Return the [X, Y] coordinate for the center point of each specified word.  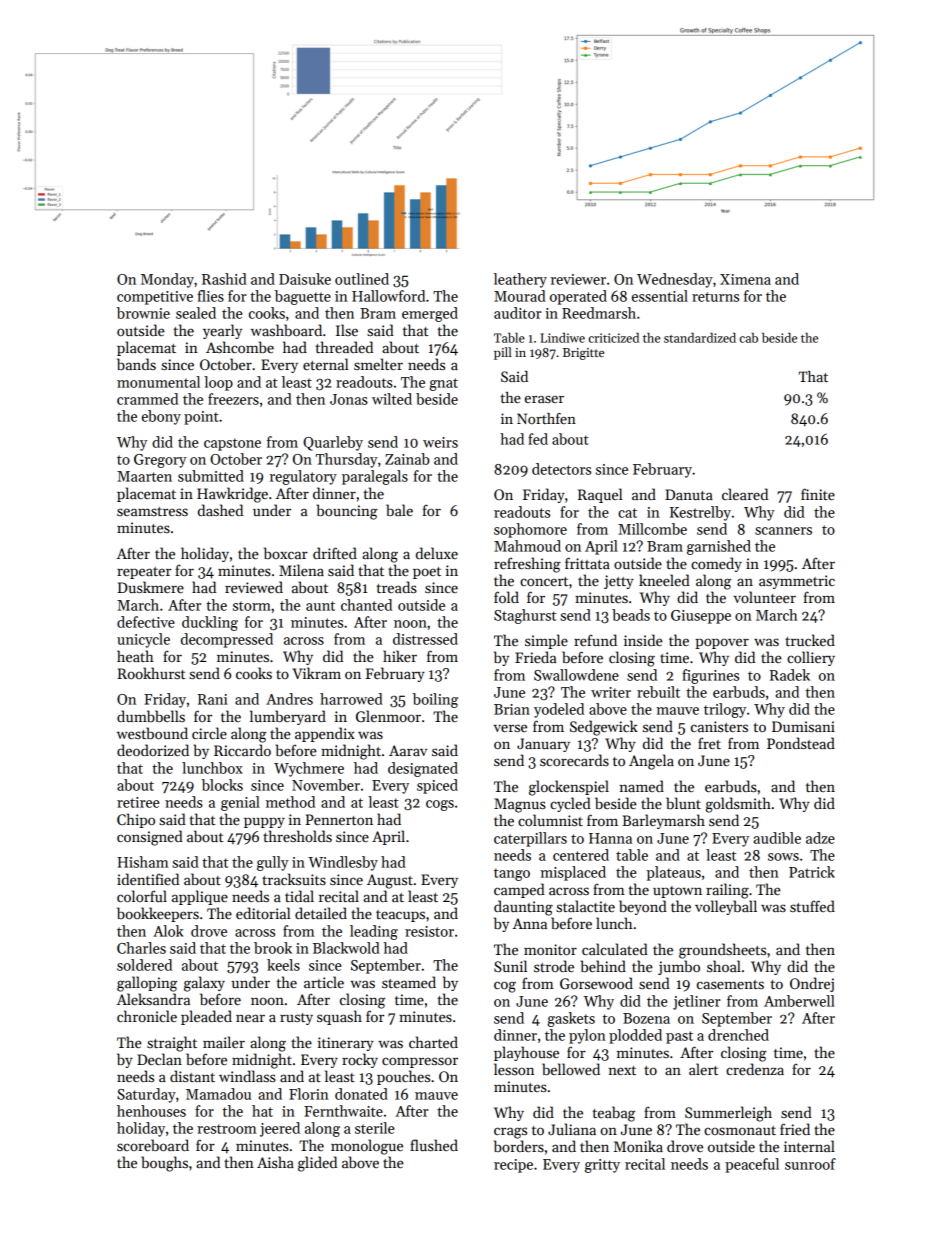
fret [709, 743]
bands [136, 364]
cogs [440, 805]
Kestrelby [700, 513]
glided [317, 1164]
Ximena [745, 279]
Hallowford [388, 296]
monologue [367, 1147]
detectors [561, 469]
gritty [602, 1166]
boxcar [286, 553]
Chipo [136, 820]
